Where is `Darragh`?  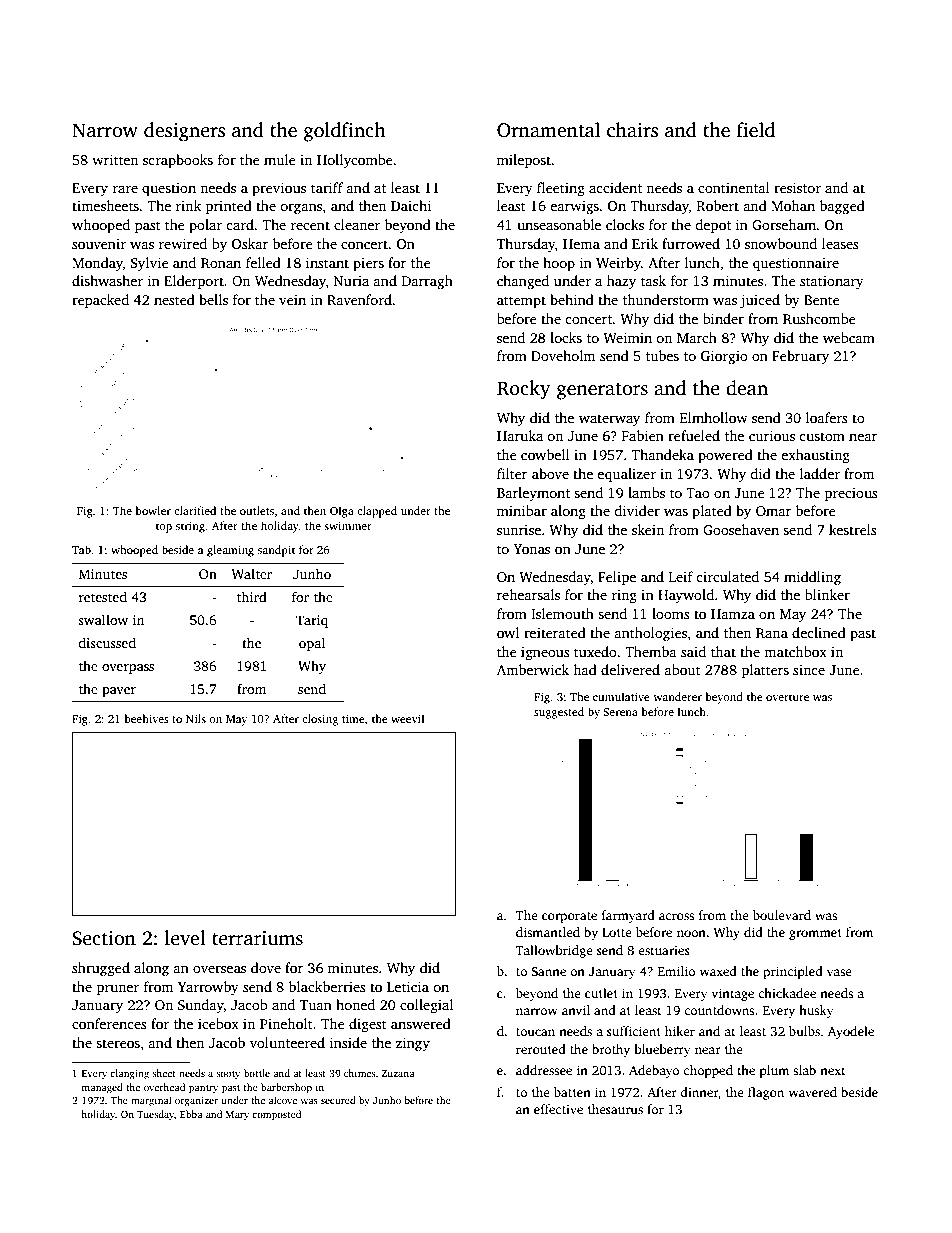
Darragh is located at coordinates (427, 282).
